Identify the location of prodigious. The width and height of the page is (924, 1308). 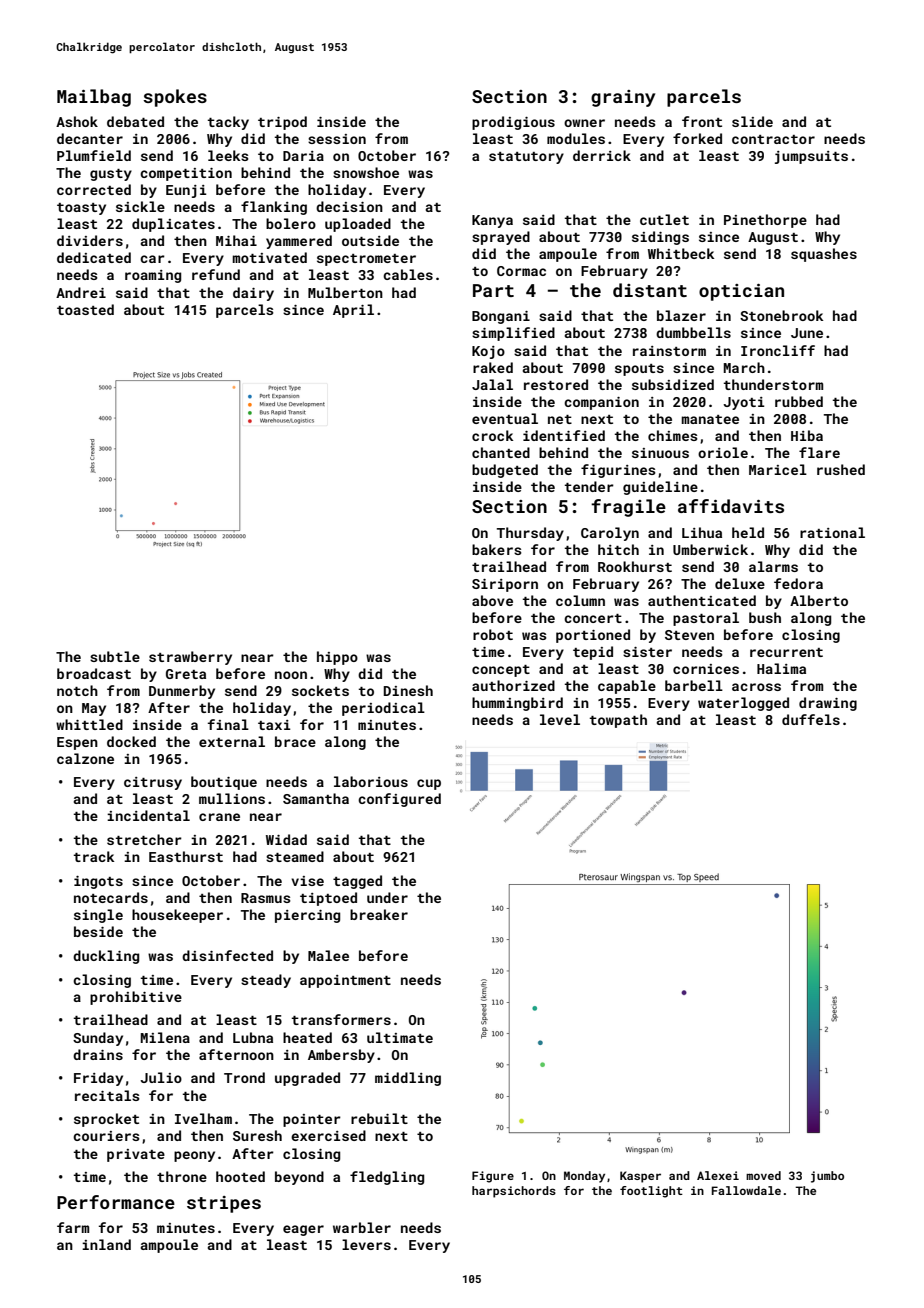
(513, 123).
